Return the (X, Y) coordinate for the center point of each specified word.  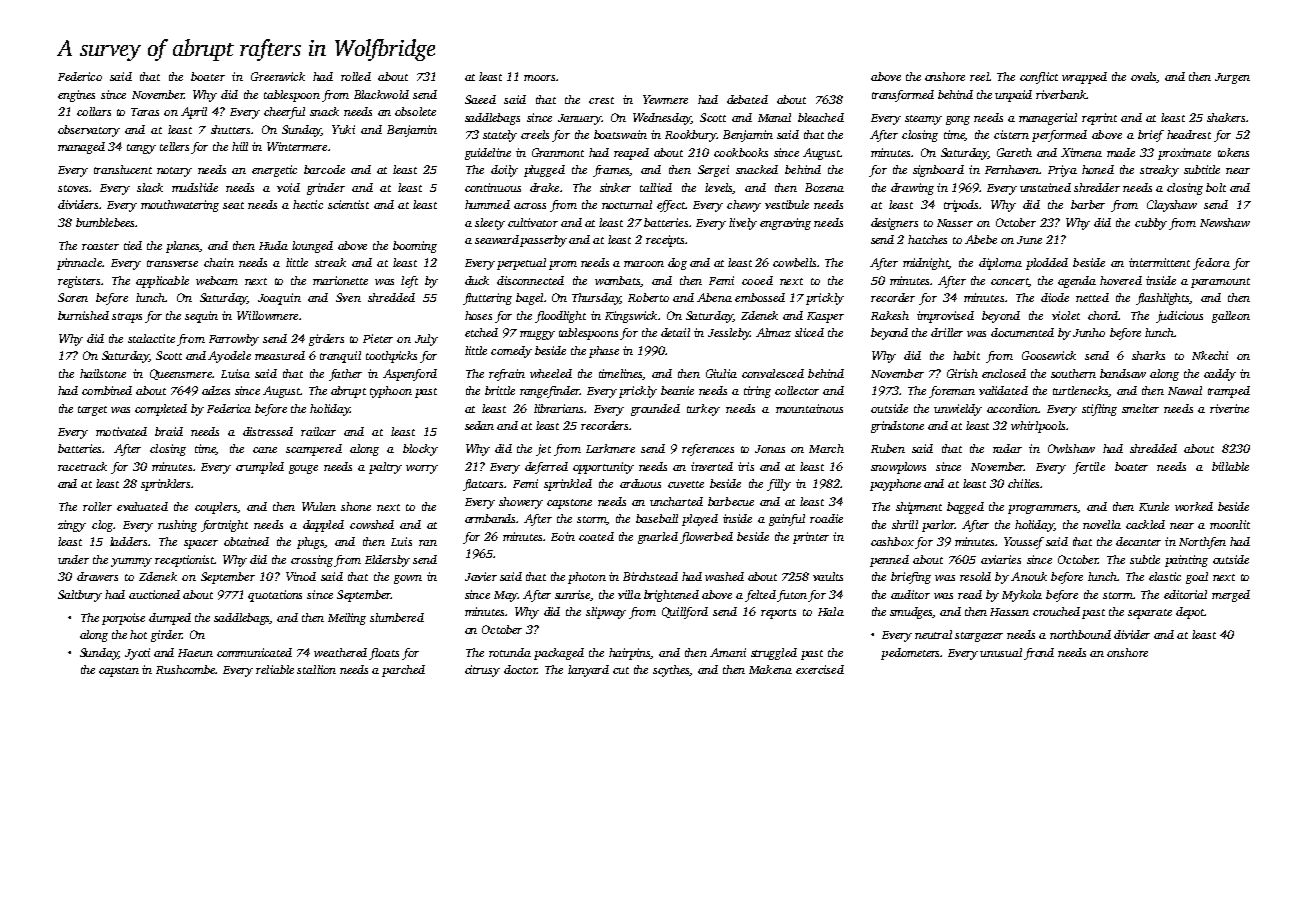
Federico (80, 76)
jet (543, 450)
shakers (1226, 117)
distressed (268, 431)
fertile (1089, 468)
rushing (177, 526)
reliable (275, 669)
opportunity (603, 468)
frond (1039, 654)
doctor (520, 669)
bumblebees (105, 222)
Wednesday (662, 119)
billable (1230, 466)
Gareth (1014, 152)
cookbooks (741, 152)
